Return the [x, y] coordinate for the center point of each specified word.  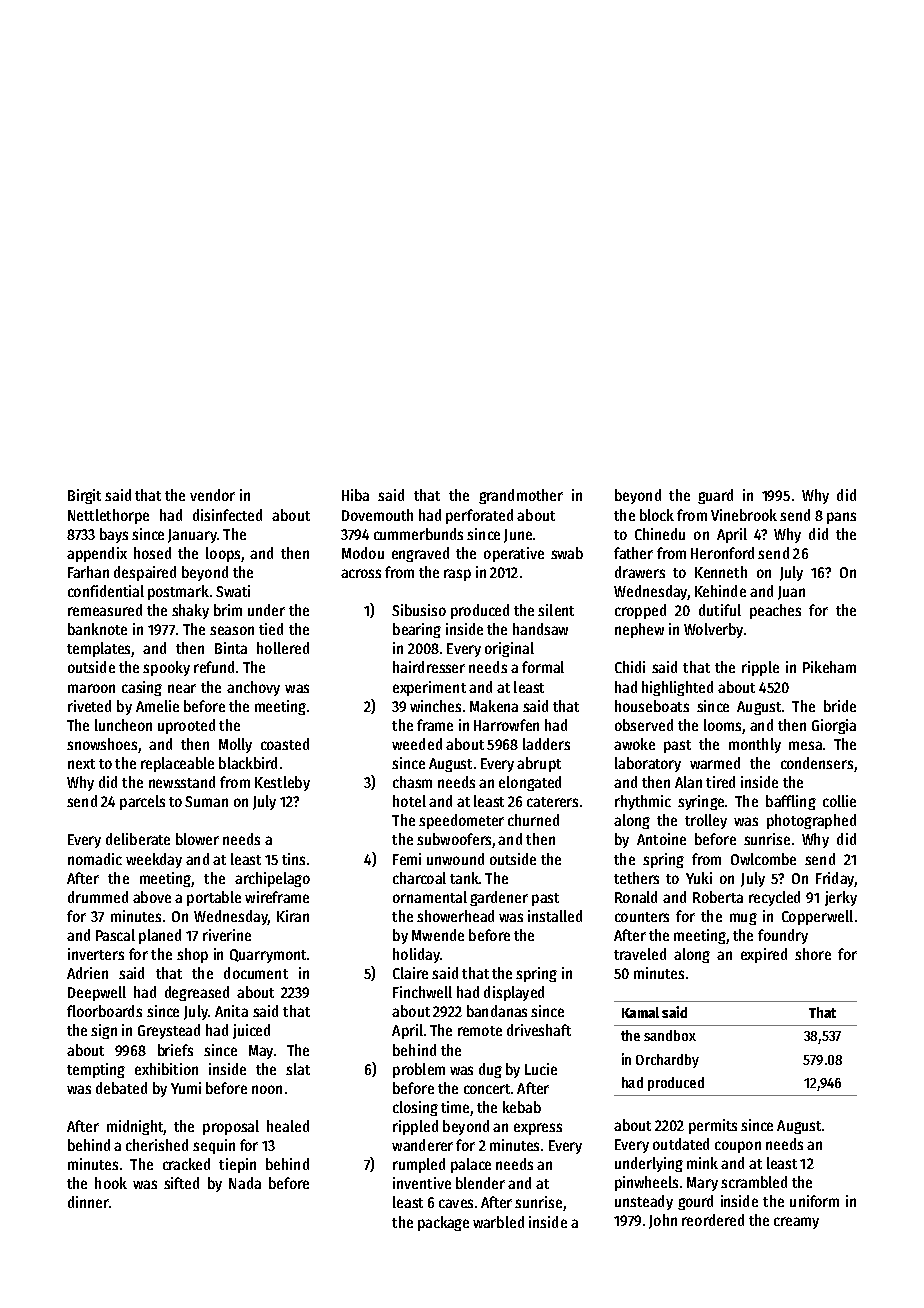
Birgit [84, 496]
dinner [88, 1202]
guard [715, 496]
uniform [814, 1201]
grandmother [521, 496]
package [443, 1223]
